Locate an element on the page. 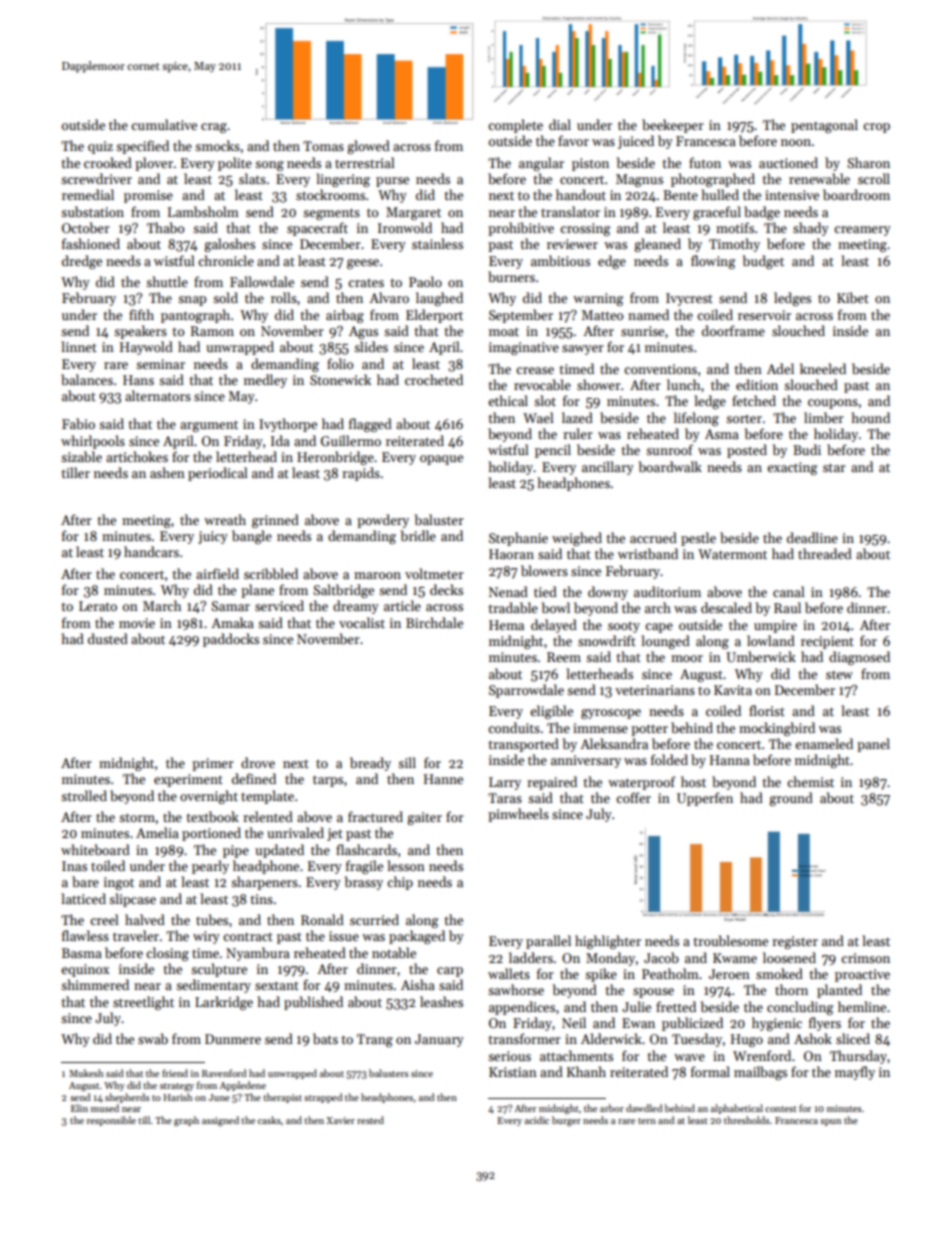 This image has width=952, height=1233. crag is located at coordinates (214, 128).
